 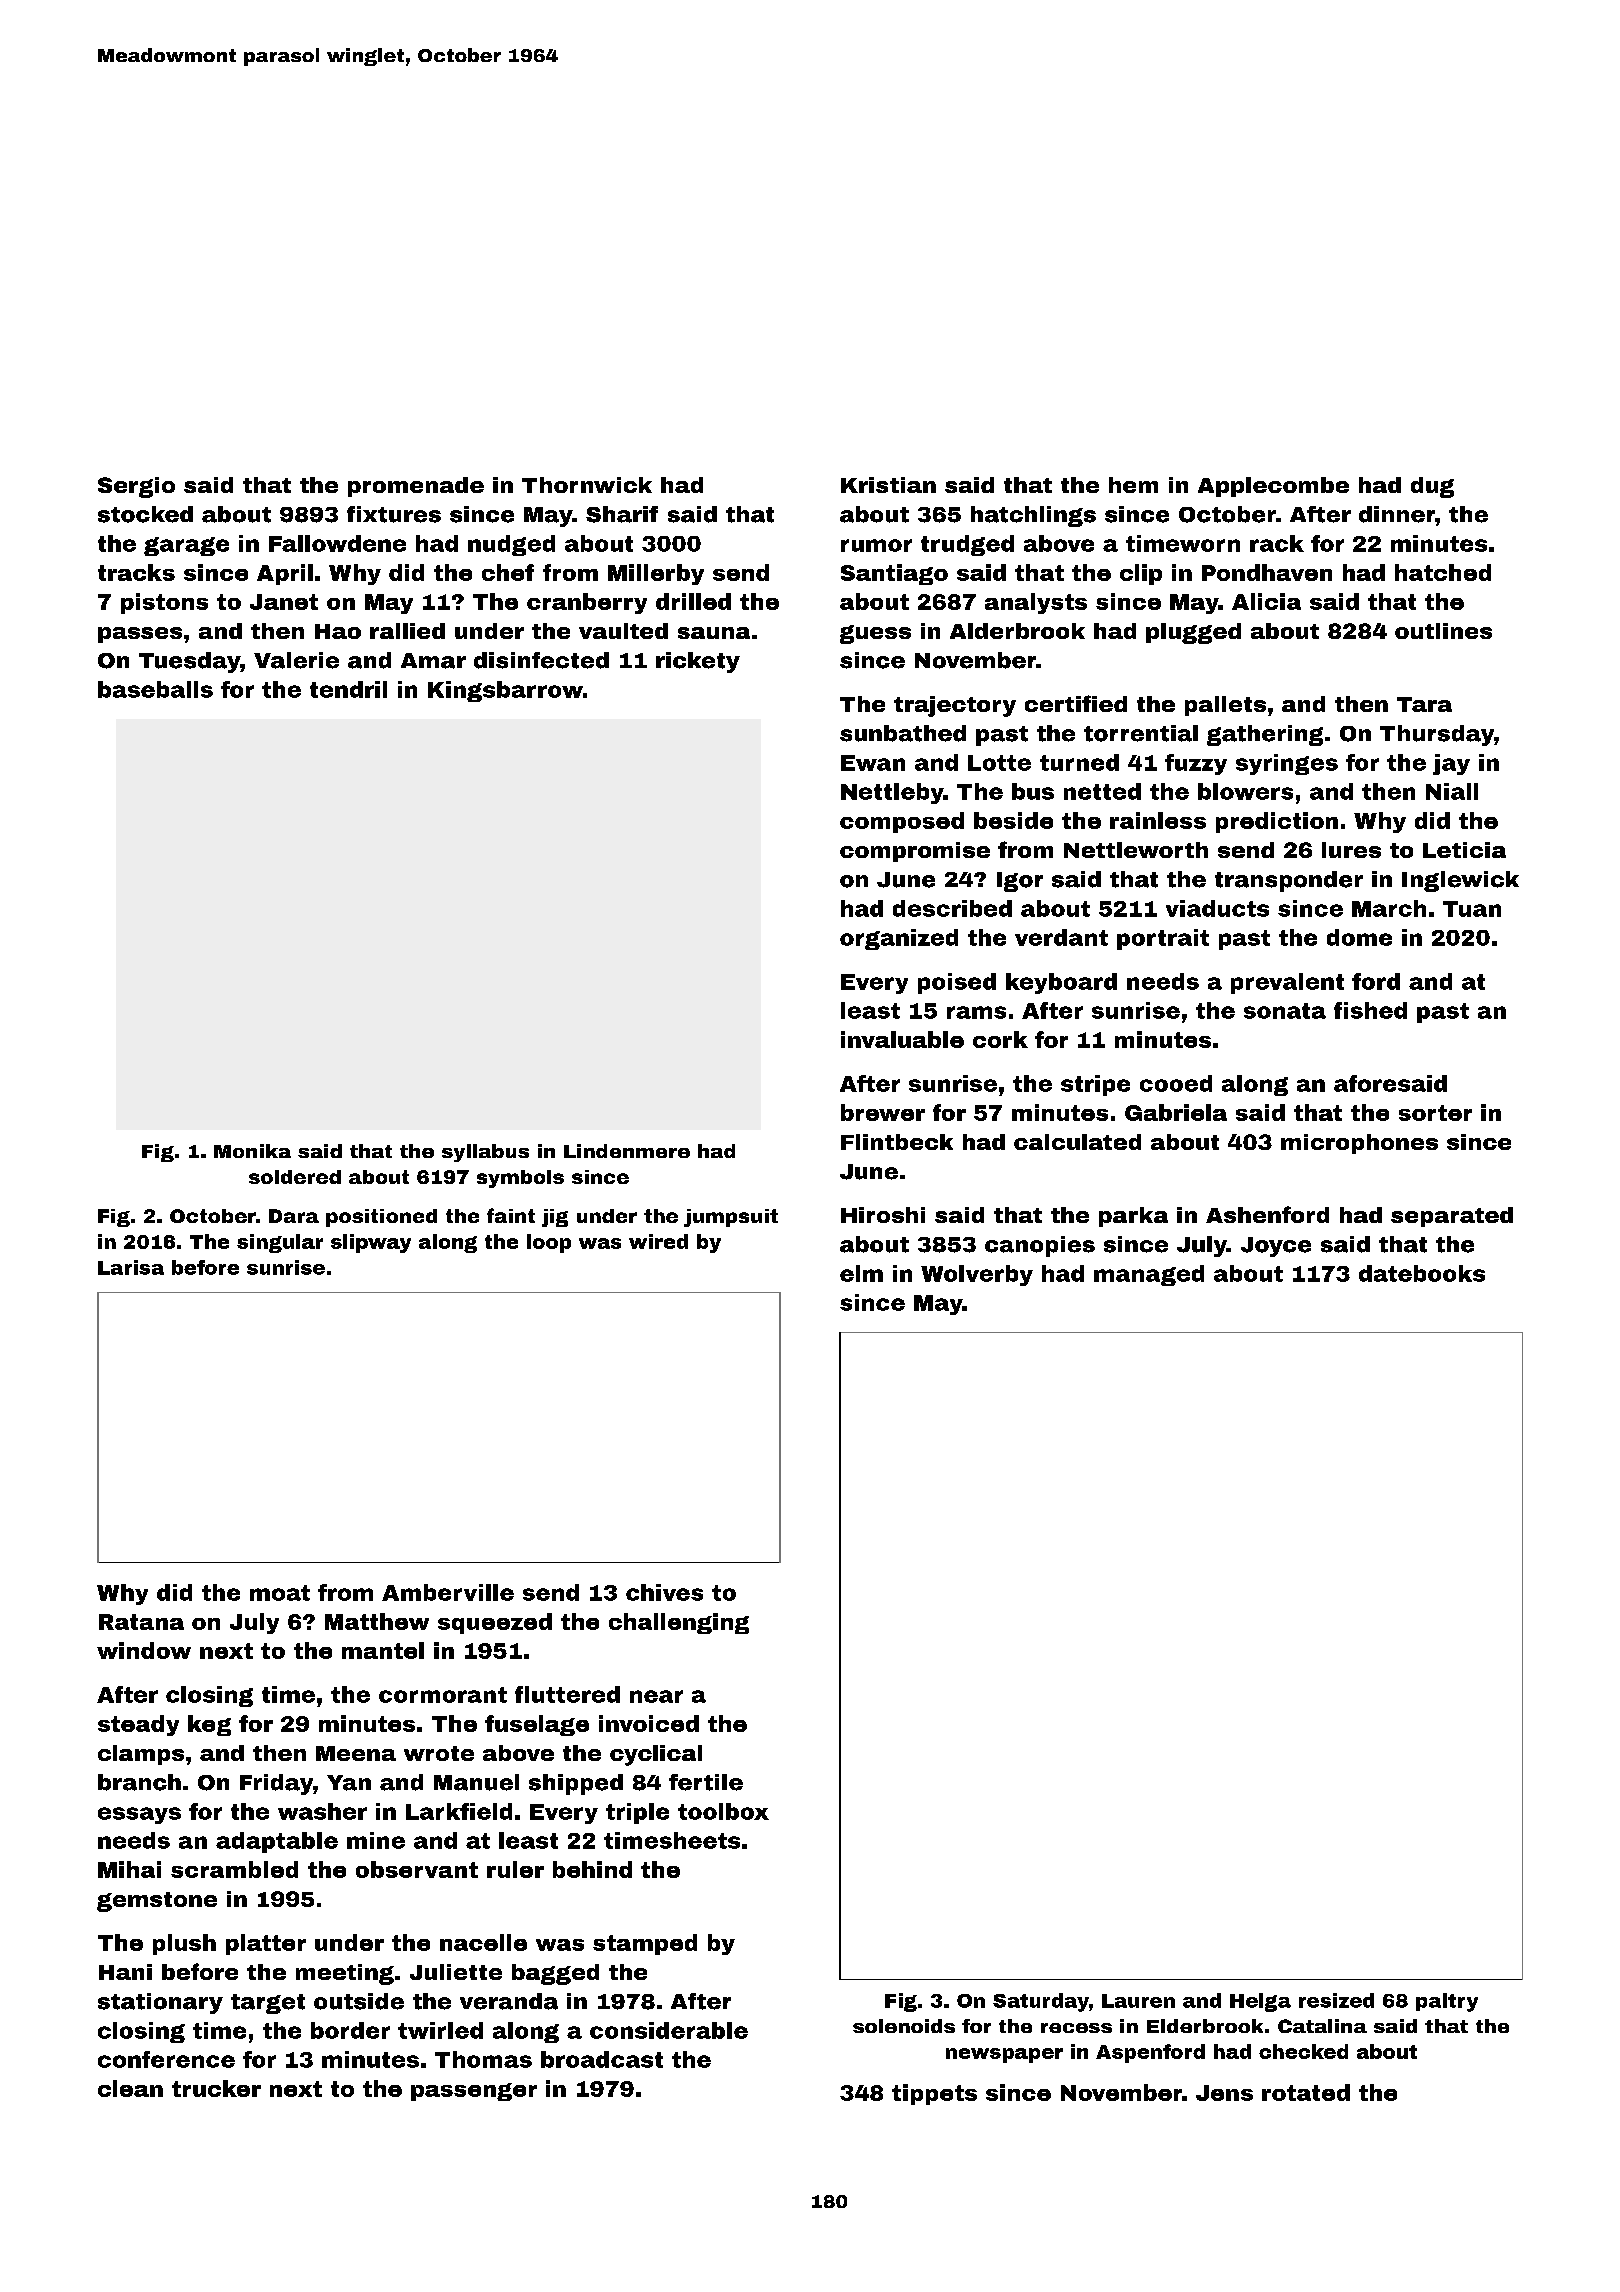 What do you see at coordinates (1422, 1273) in the image?
I see `datebooks` at bounding box center [1422, 1273].
